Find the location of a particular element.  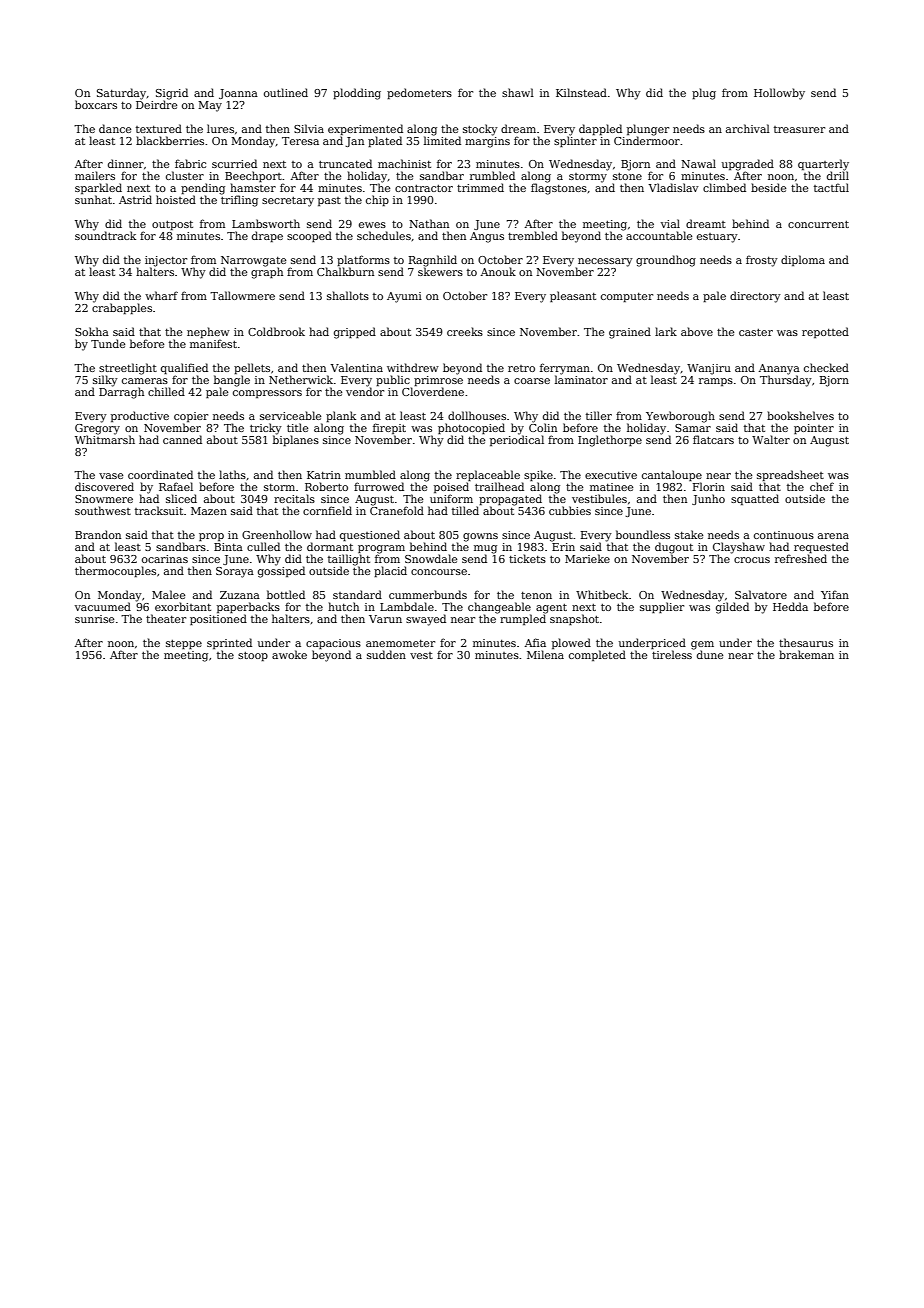

plug is located at coordinates (704, 94).
